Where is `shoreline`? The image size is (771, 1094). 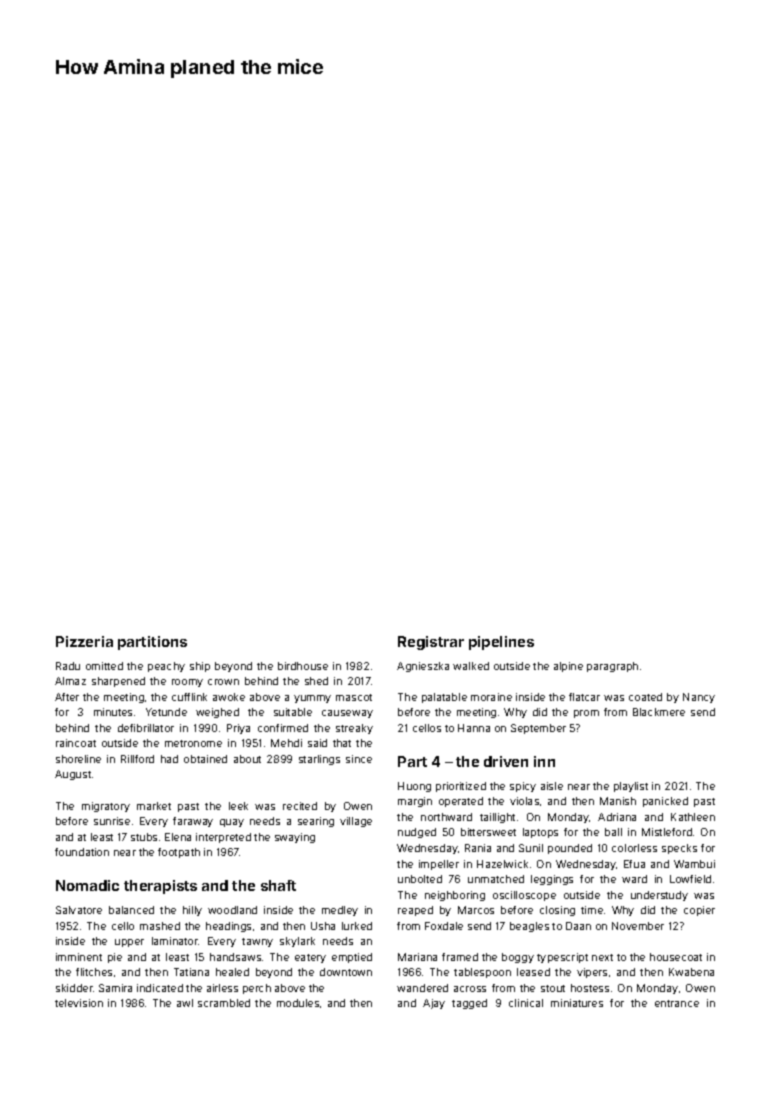
shoreline is located at coordinates (78, 759).
